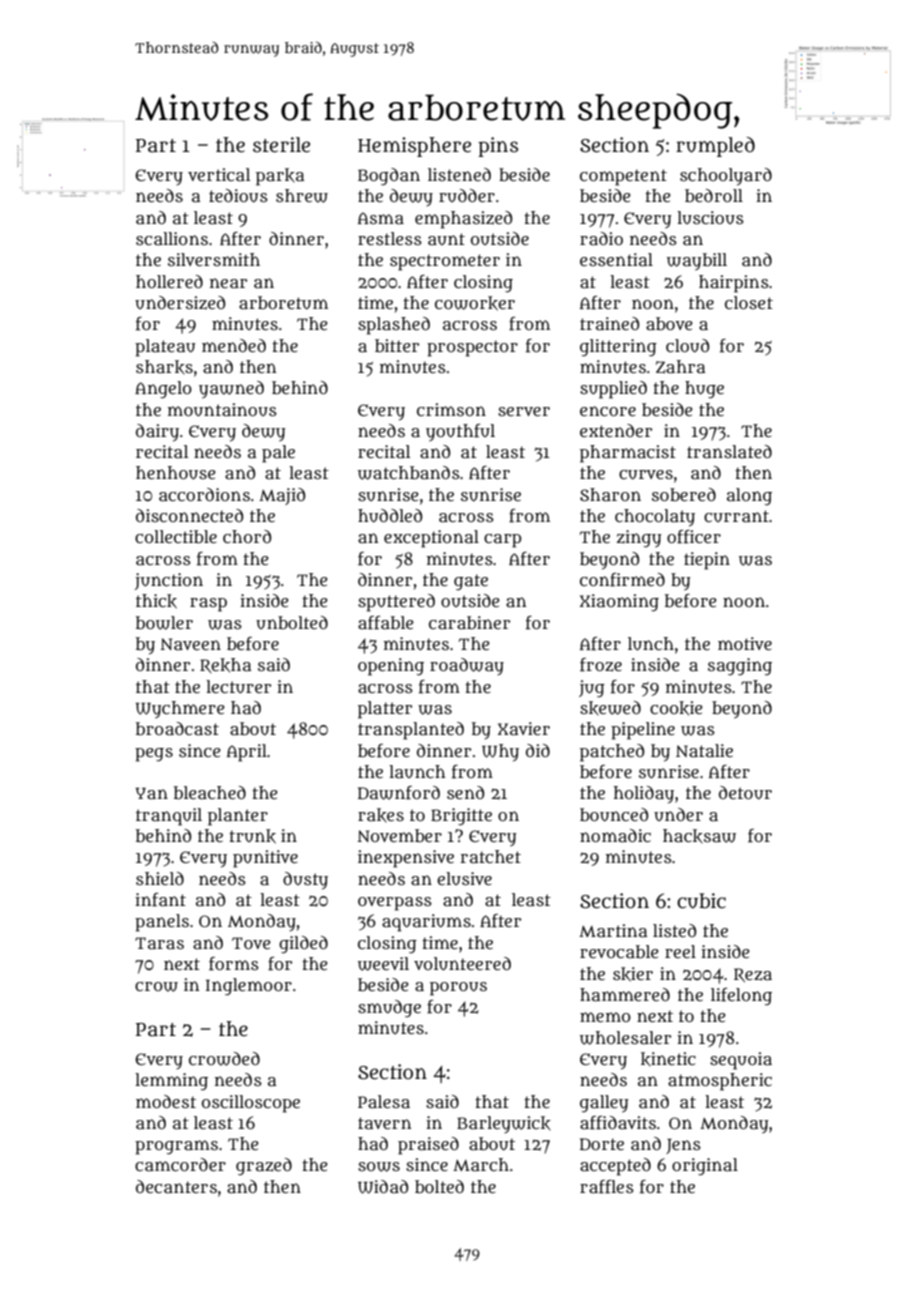  Describe the element at coordinates (715, 147) in the page. I see `rumpled` at that location.
